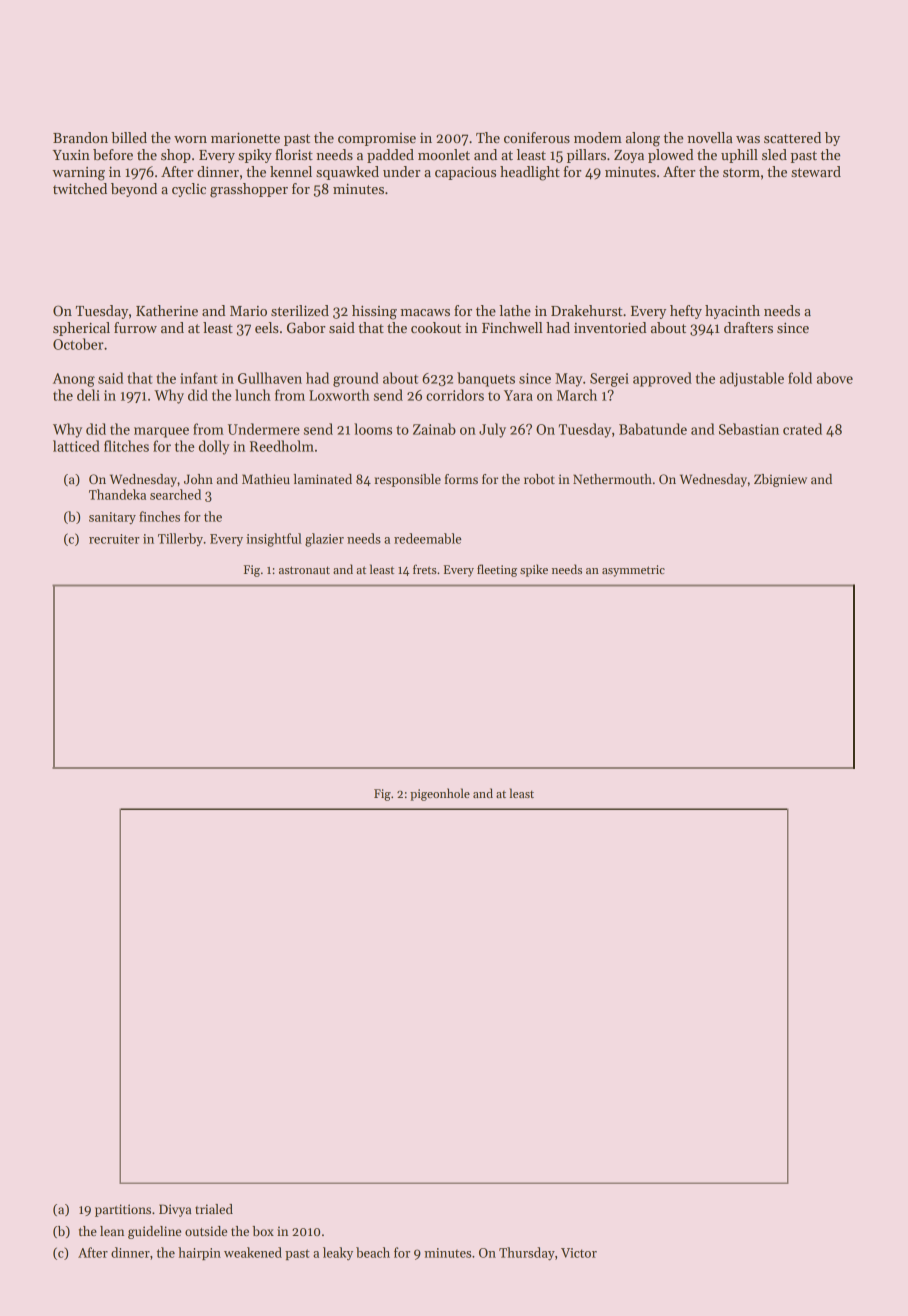 Image resolution: width=908 pixels, height=1316 pixels. Describe the element at coordinates (537, 137) in the page. I see `coniferous` at that location.
